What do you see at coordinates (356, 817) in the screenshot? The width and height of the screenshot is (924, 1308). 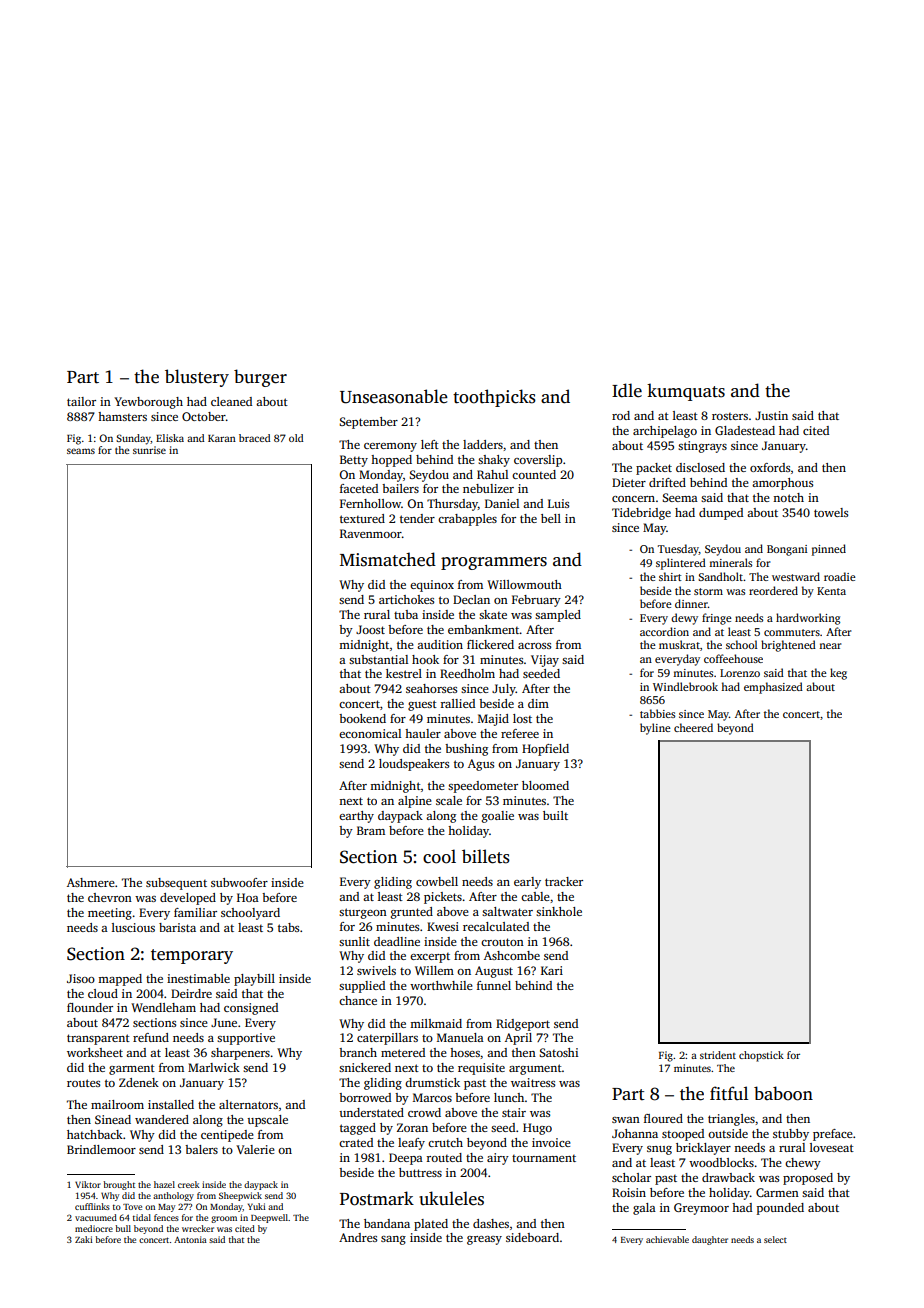 I see `earthy` at bounding box center [356, 817].
